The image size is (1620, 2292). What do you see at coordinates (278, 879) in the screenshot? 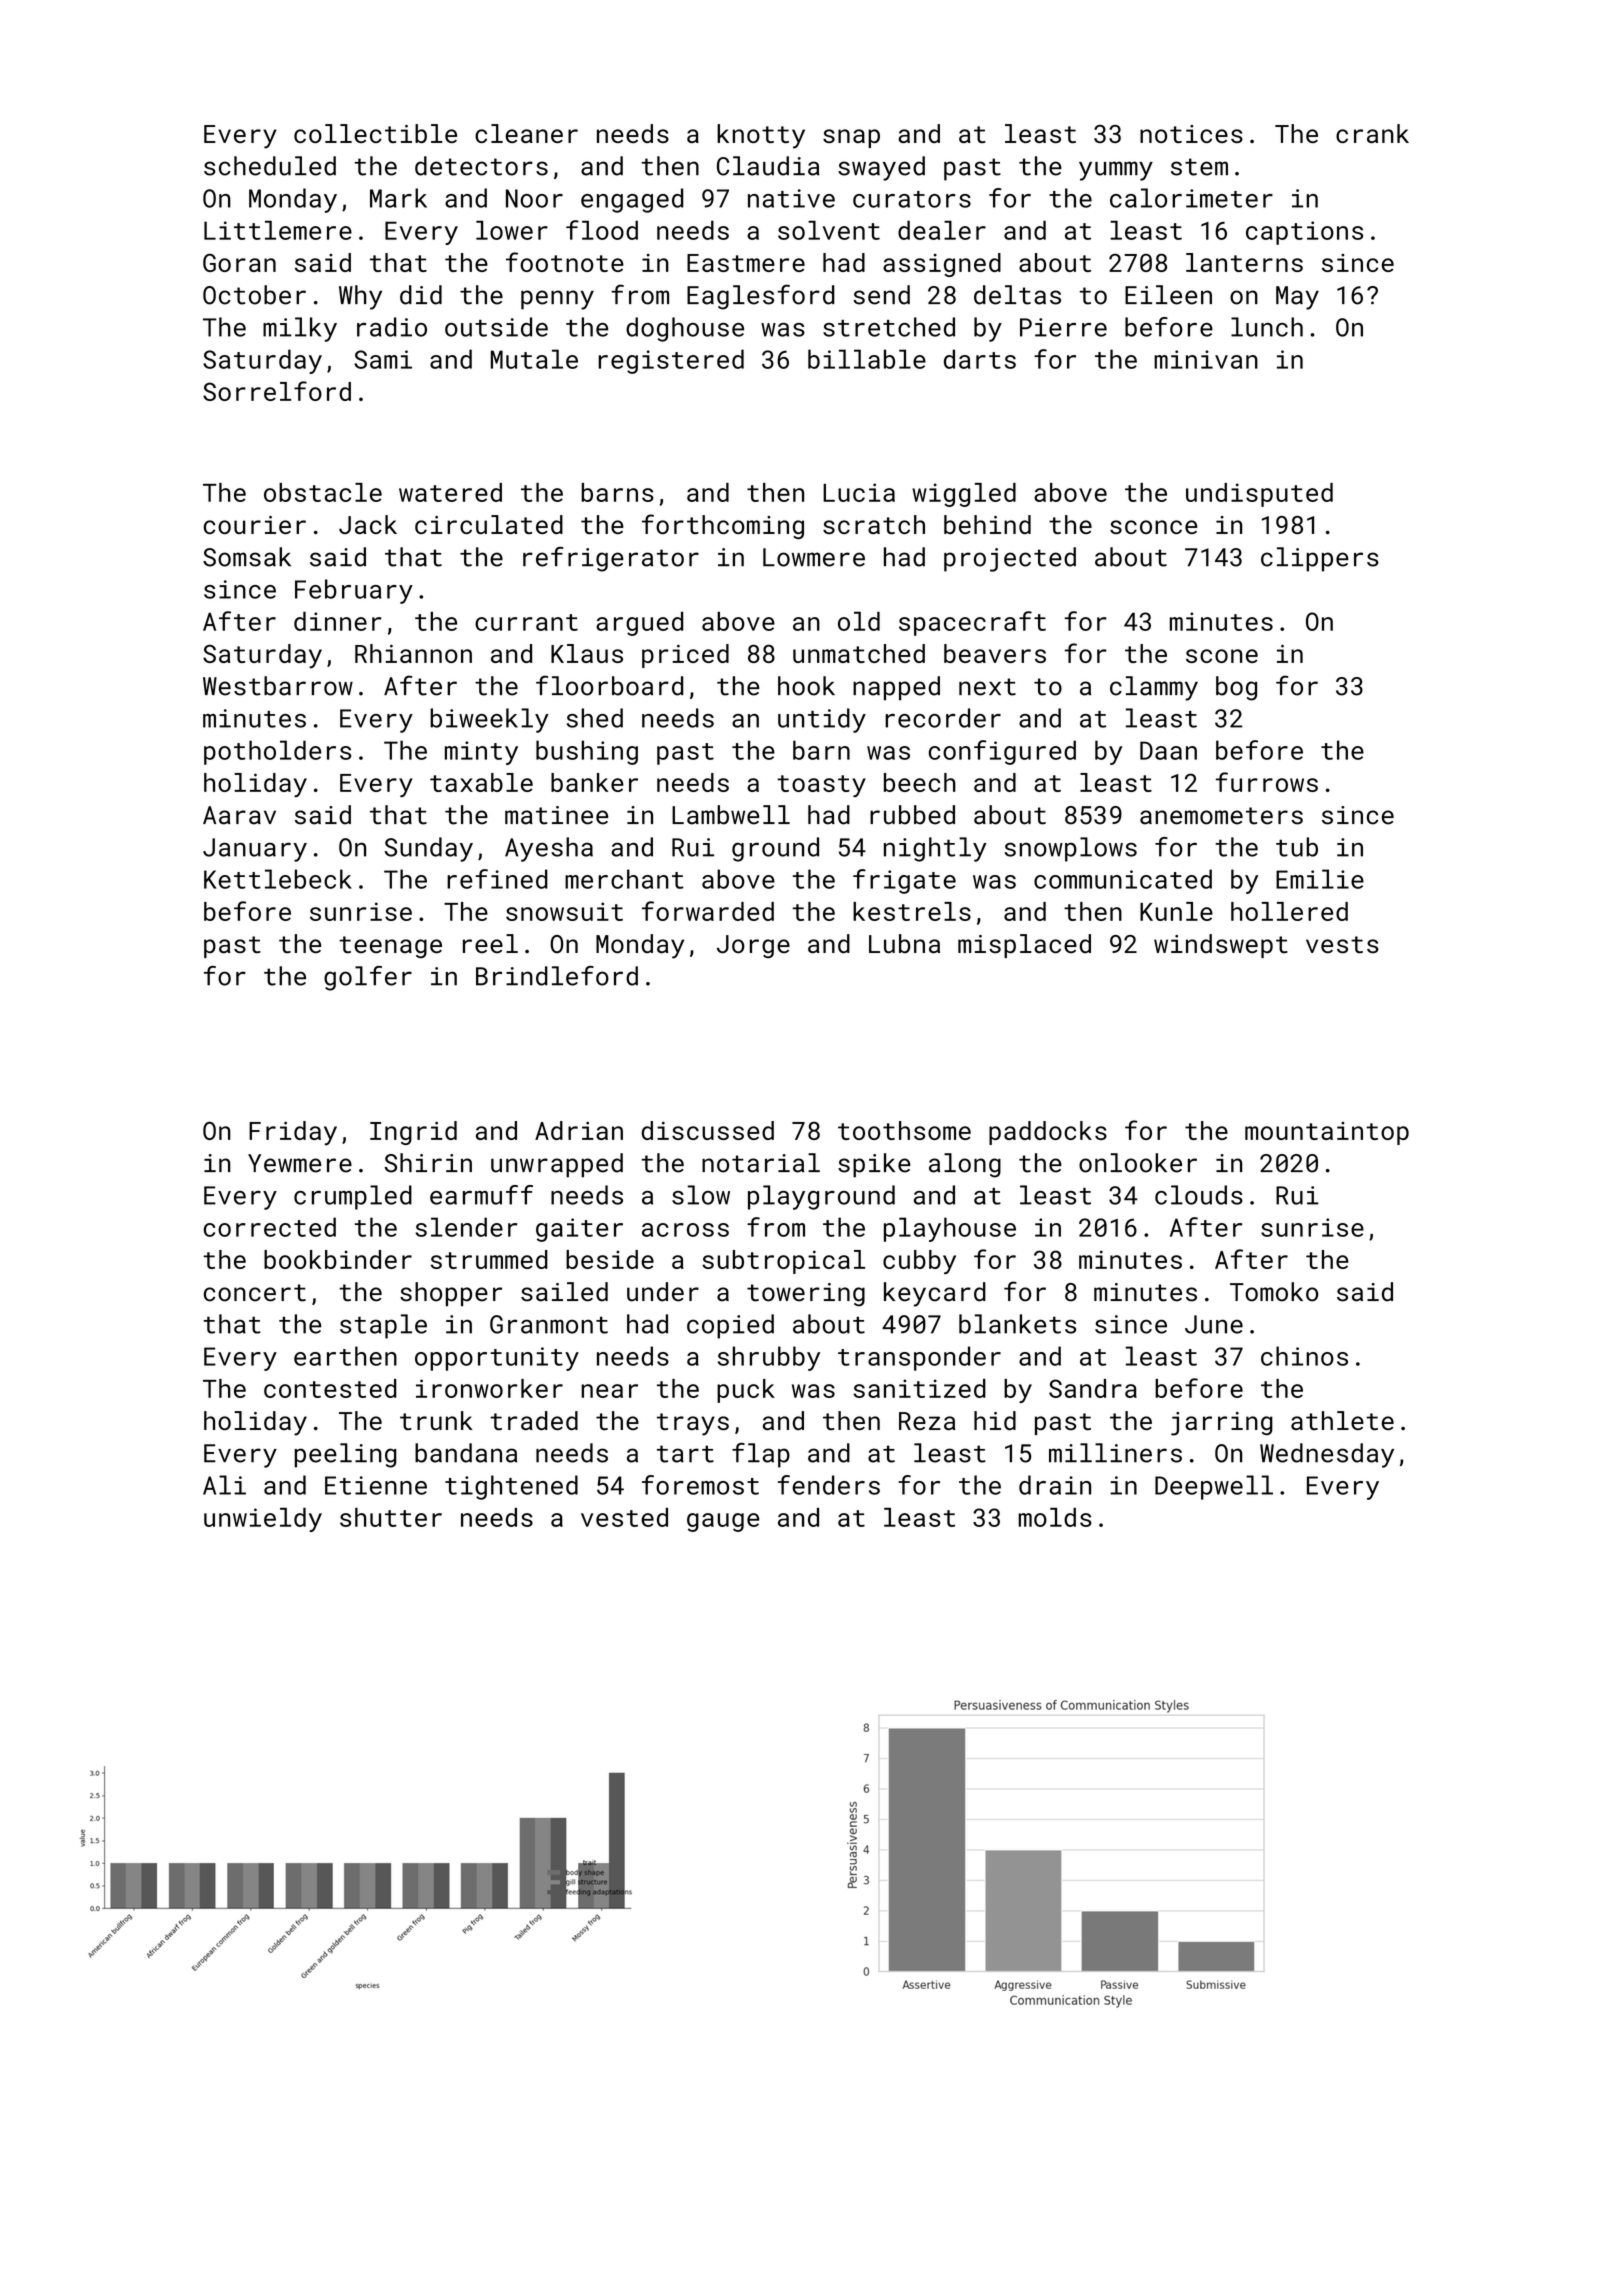
I see `Kettlebeck` at bounding box center [278, 879].
